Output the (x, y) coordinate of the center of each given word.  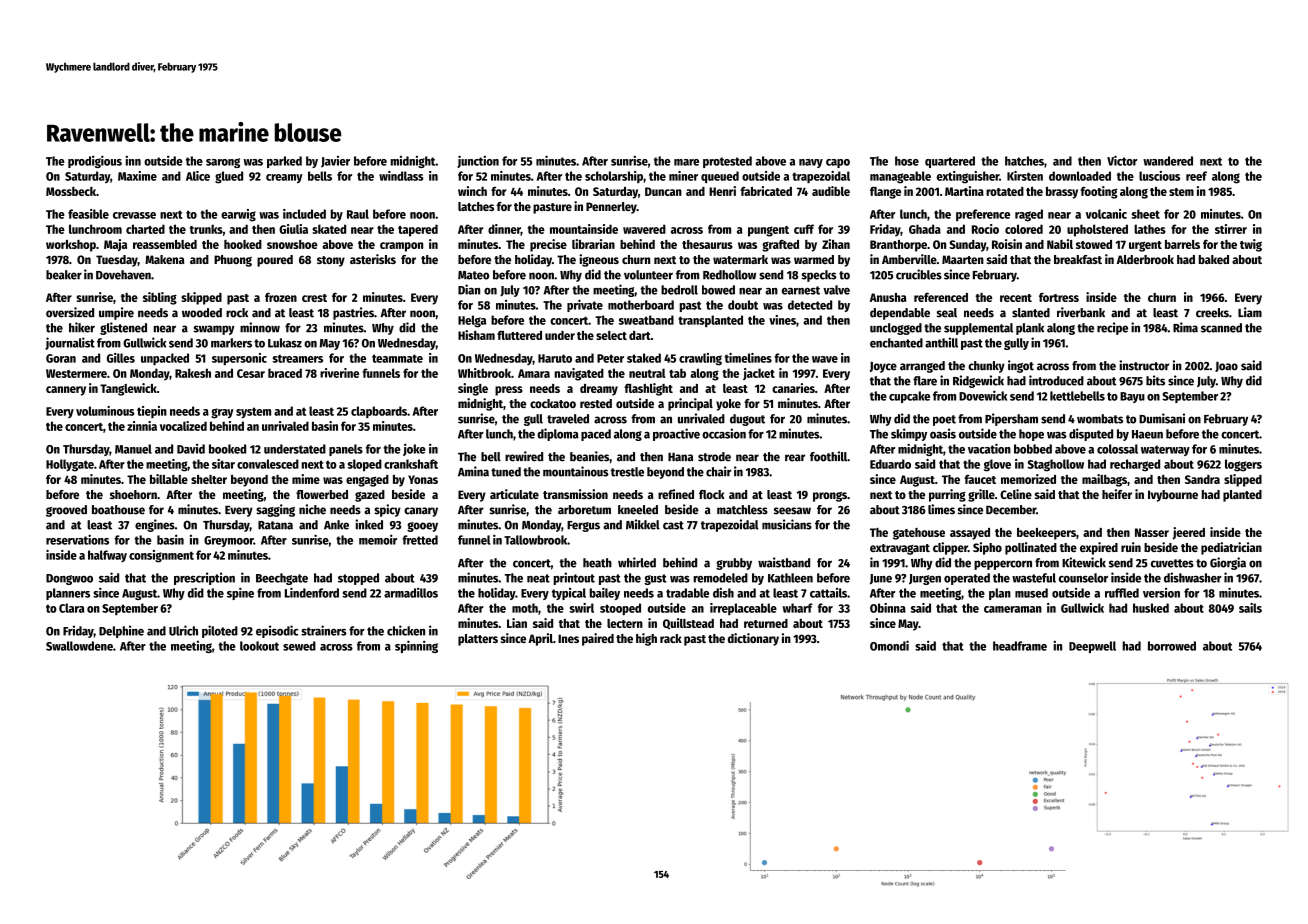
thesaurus (707, 244)
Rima (1185, 327)
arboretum (584, 510)
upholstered (1097, 230)
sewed (299, 646)
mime (306, 479)
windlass (401, 176)
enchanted (896, 343)
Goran (61, 358)
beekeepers (1046, 534)
